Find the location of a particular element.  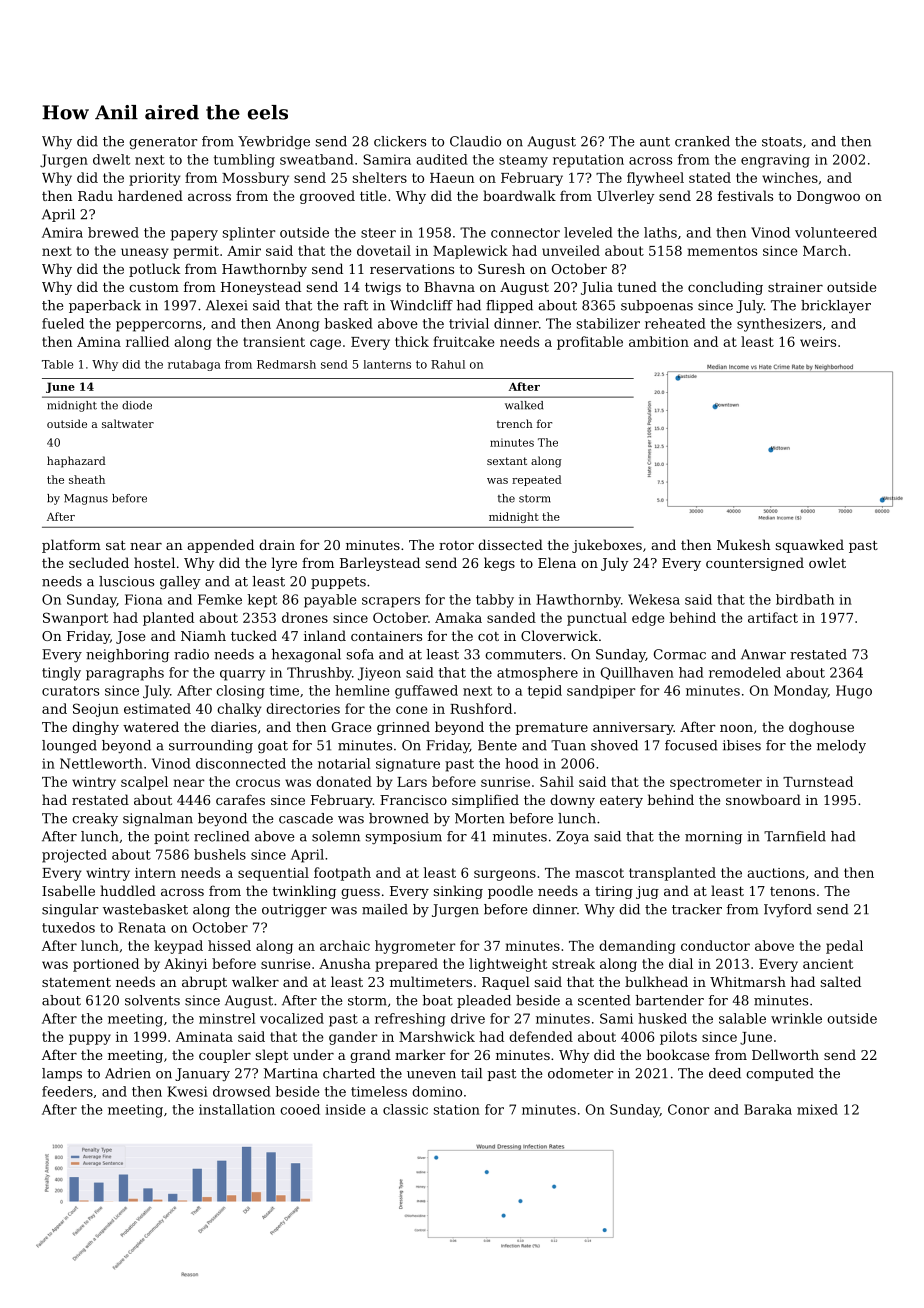

countersigned is located at coordinates (755, 564).
